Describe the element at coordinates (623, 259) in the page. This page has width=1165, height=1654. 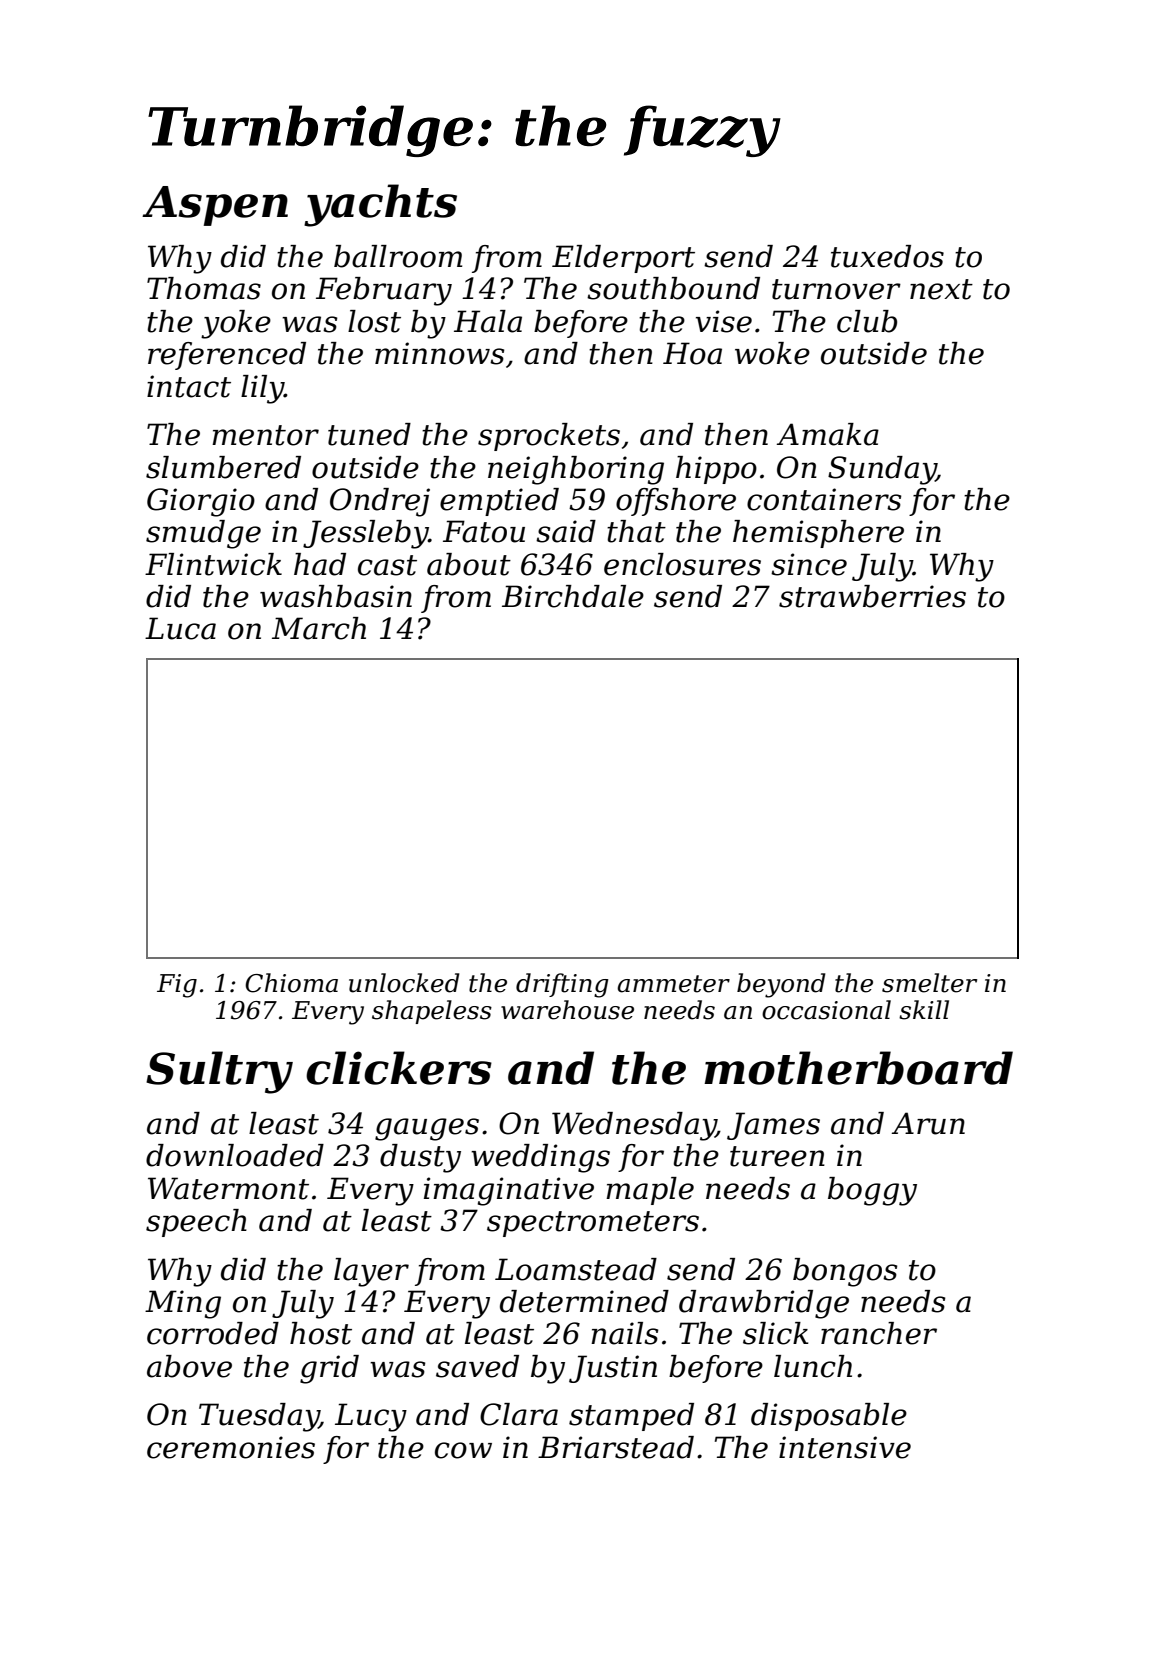
I see `Elderport` at that location.
